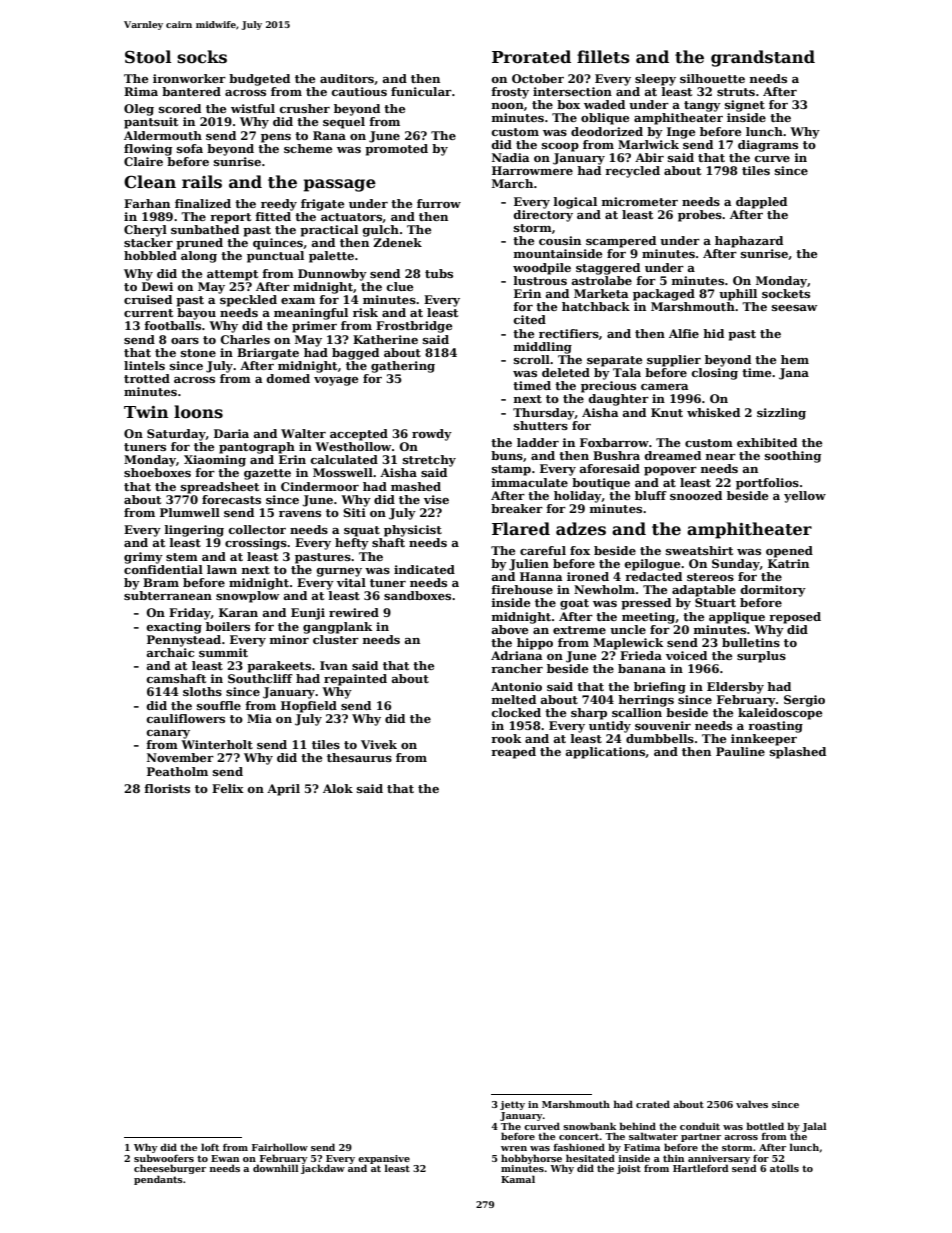 The image size is (952, 1233). I want to click on whisked, so click(713, 412).
